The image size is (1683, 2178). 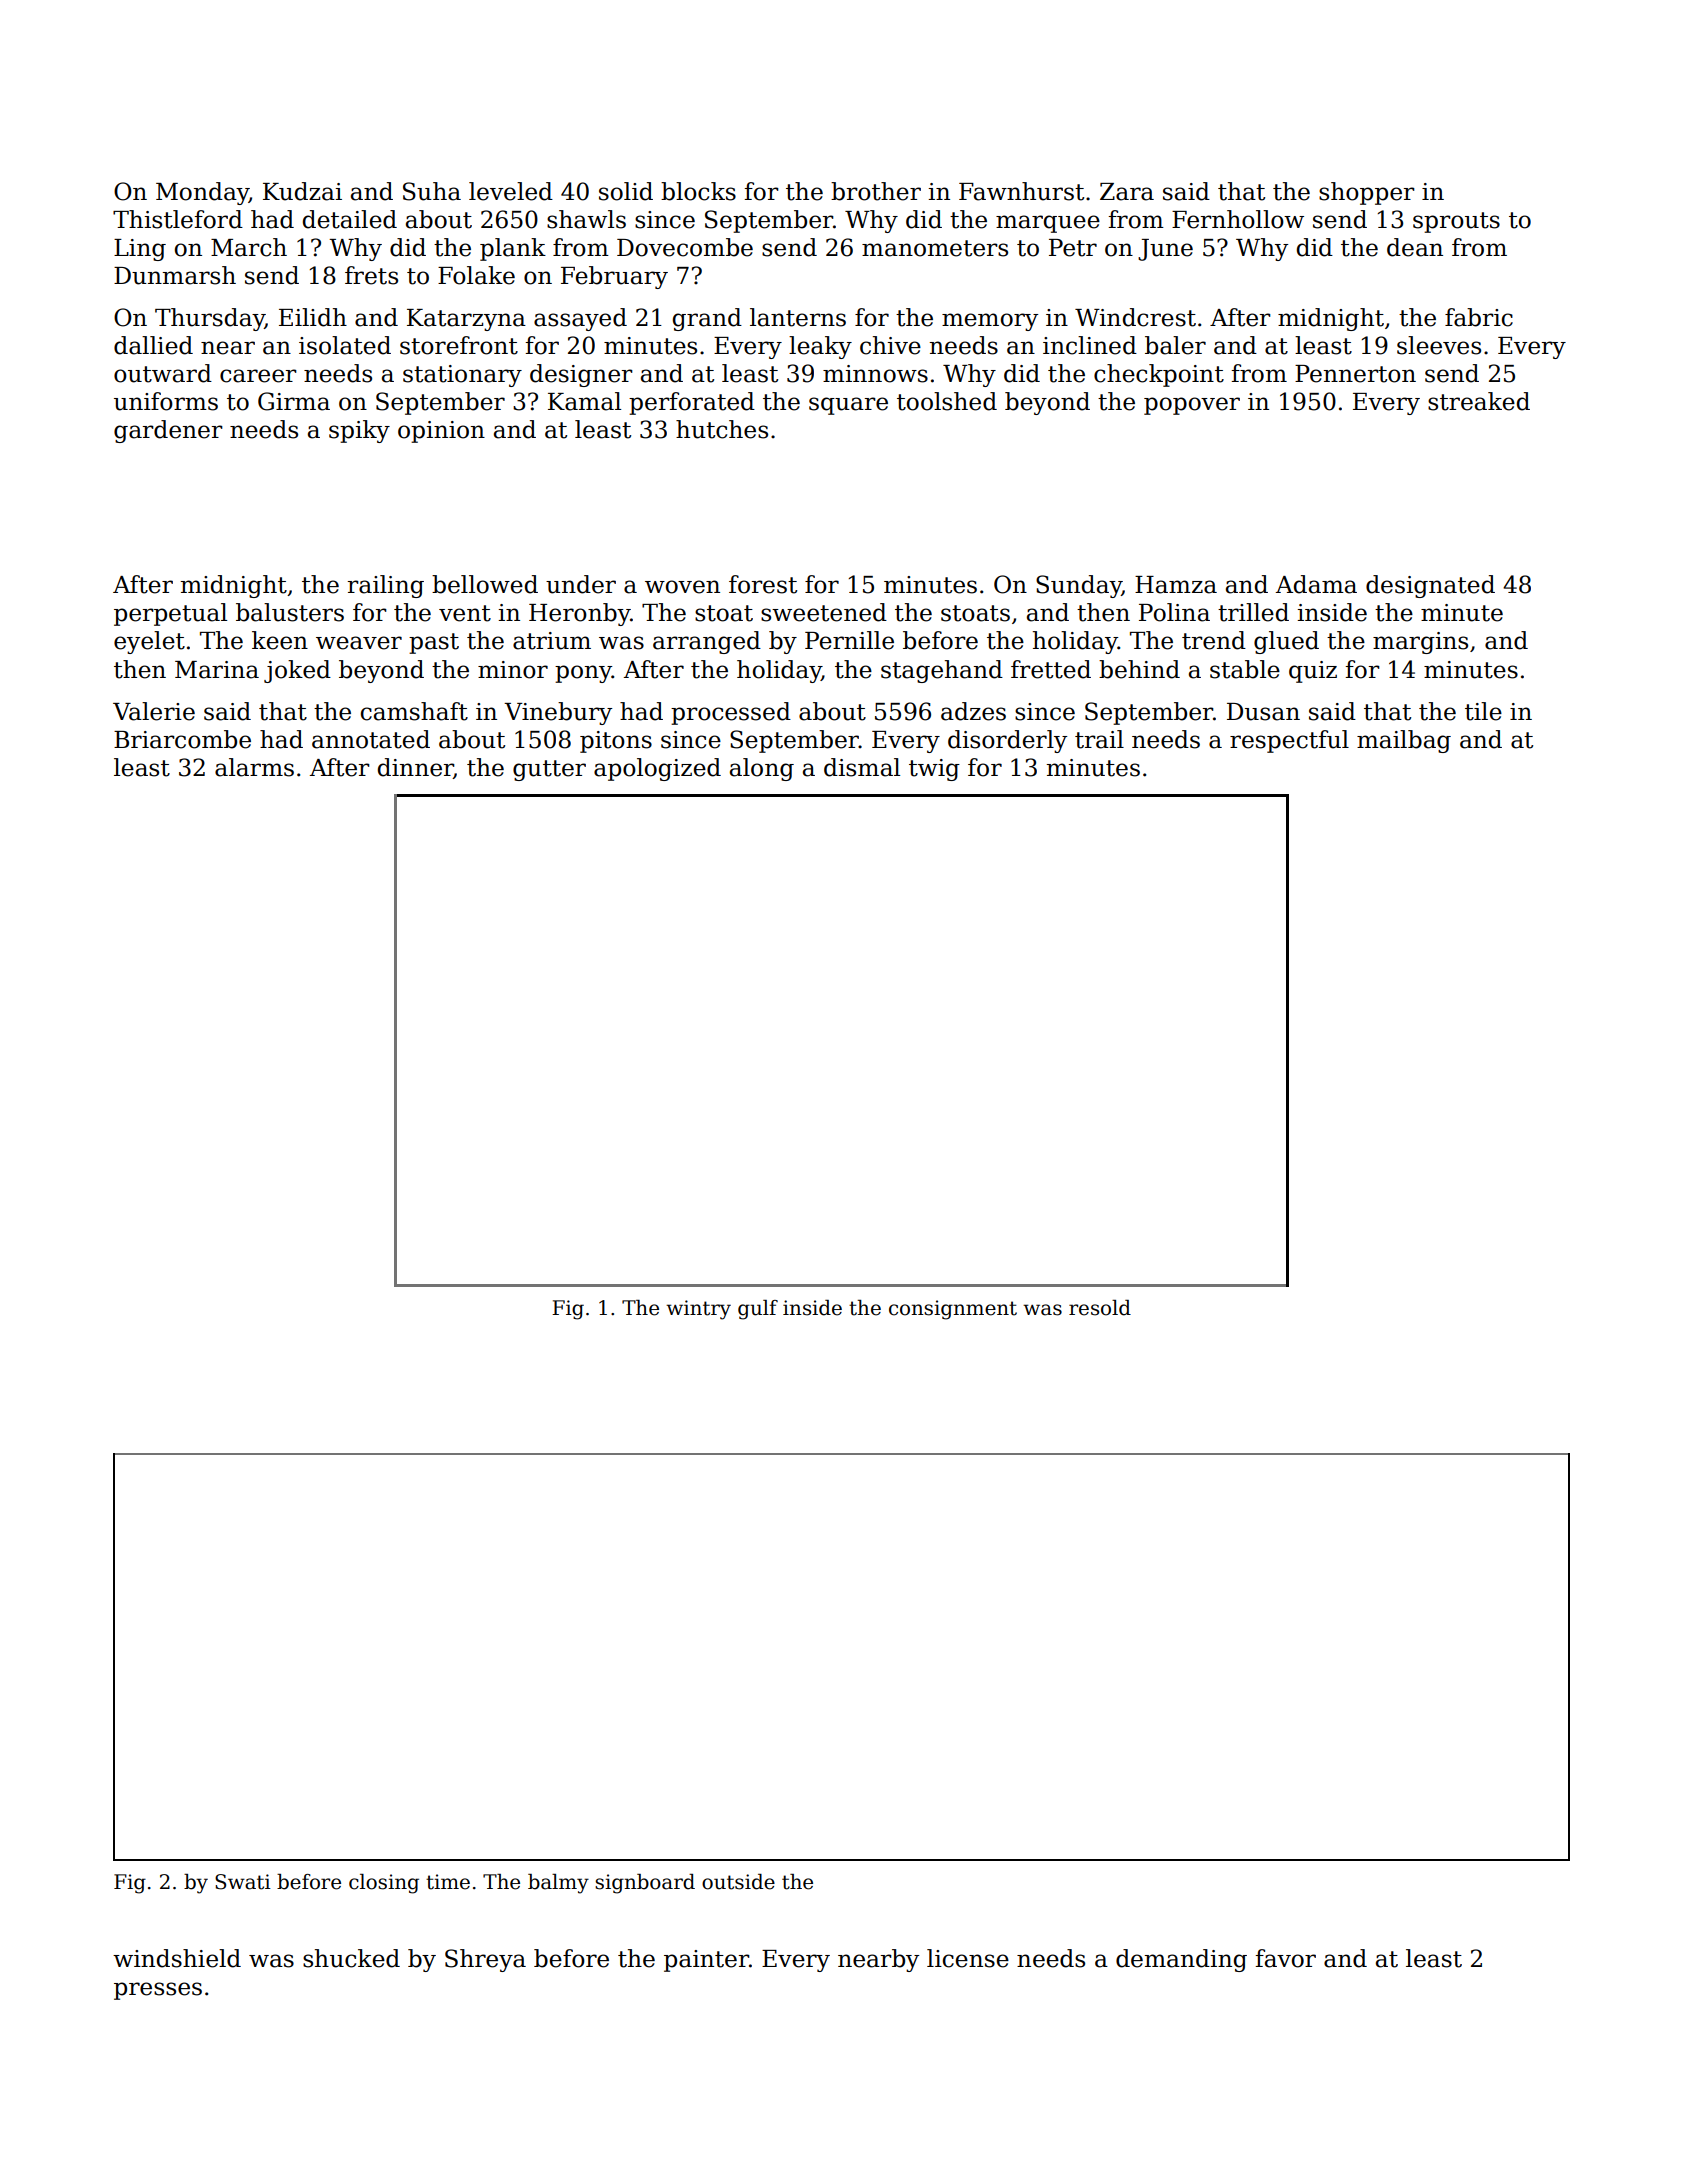 I want to click on woven, so click(x=682, y=587).
